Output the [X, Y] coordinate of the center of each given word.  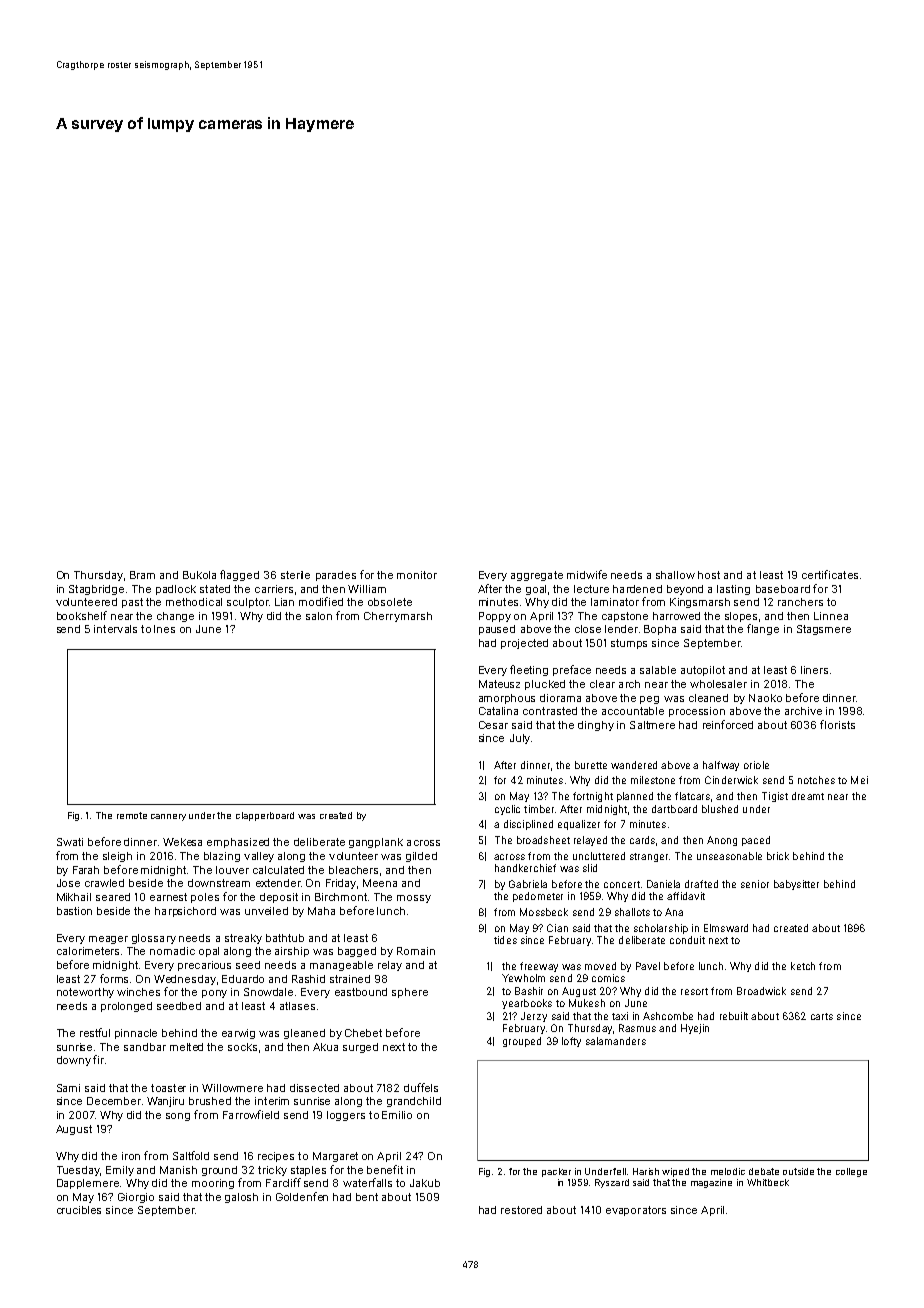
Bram [142, 575]
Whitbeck [768, 1182]
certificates [830, 574]
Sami [68, 1088]
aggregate [537, 576]
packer [556, 1172]
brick [778, 856]
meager [108, 940]
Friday [341, 884]
